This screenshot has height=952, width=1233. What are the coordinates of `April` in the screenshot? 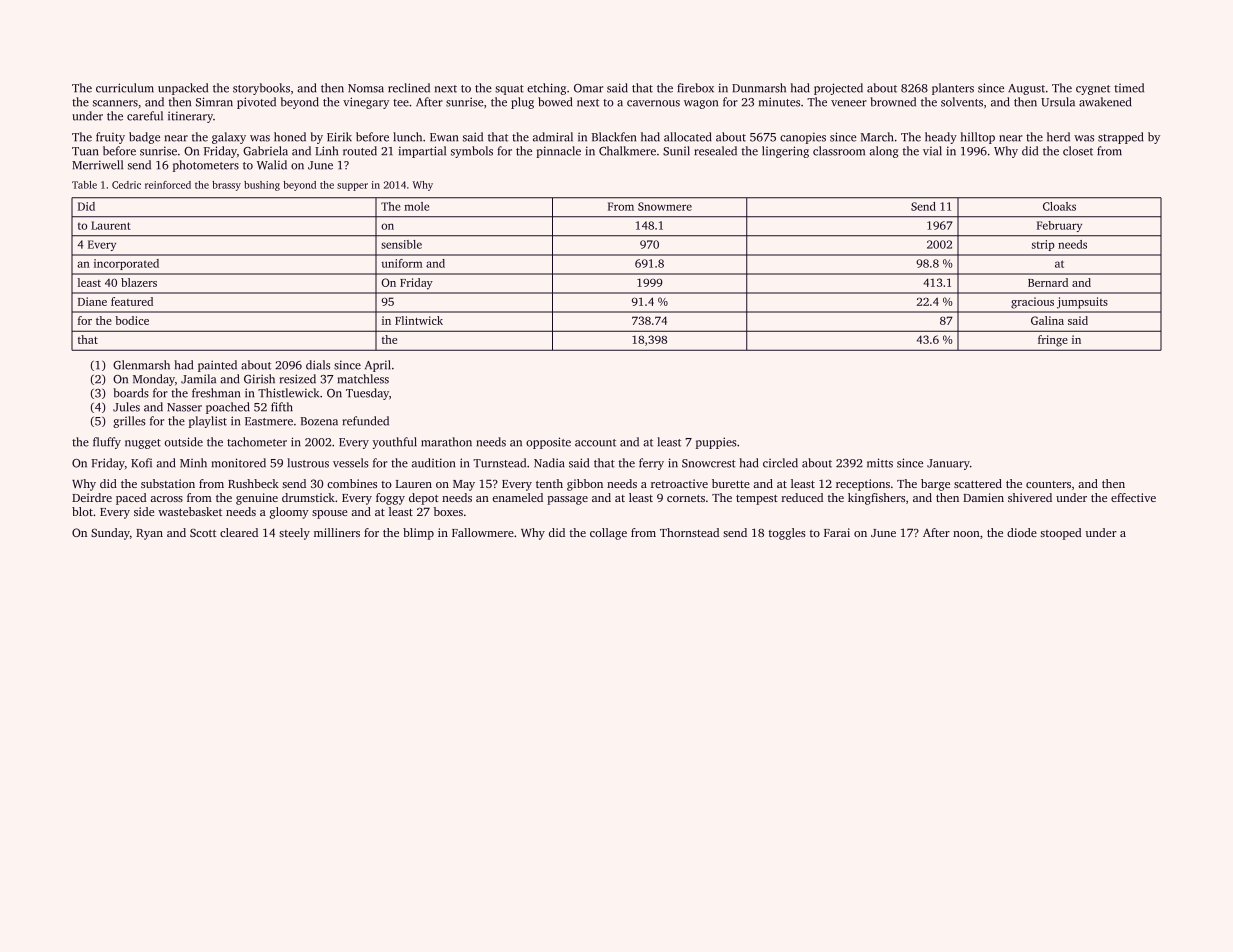 It's located at (378, 366).
